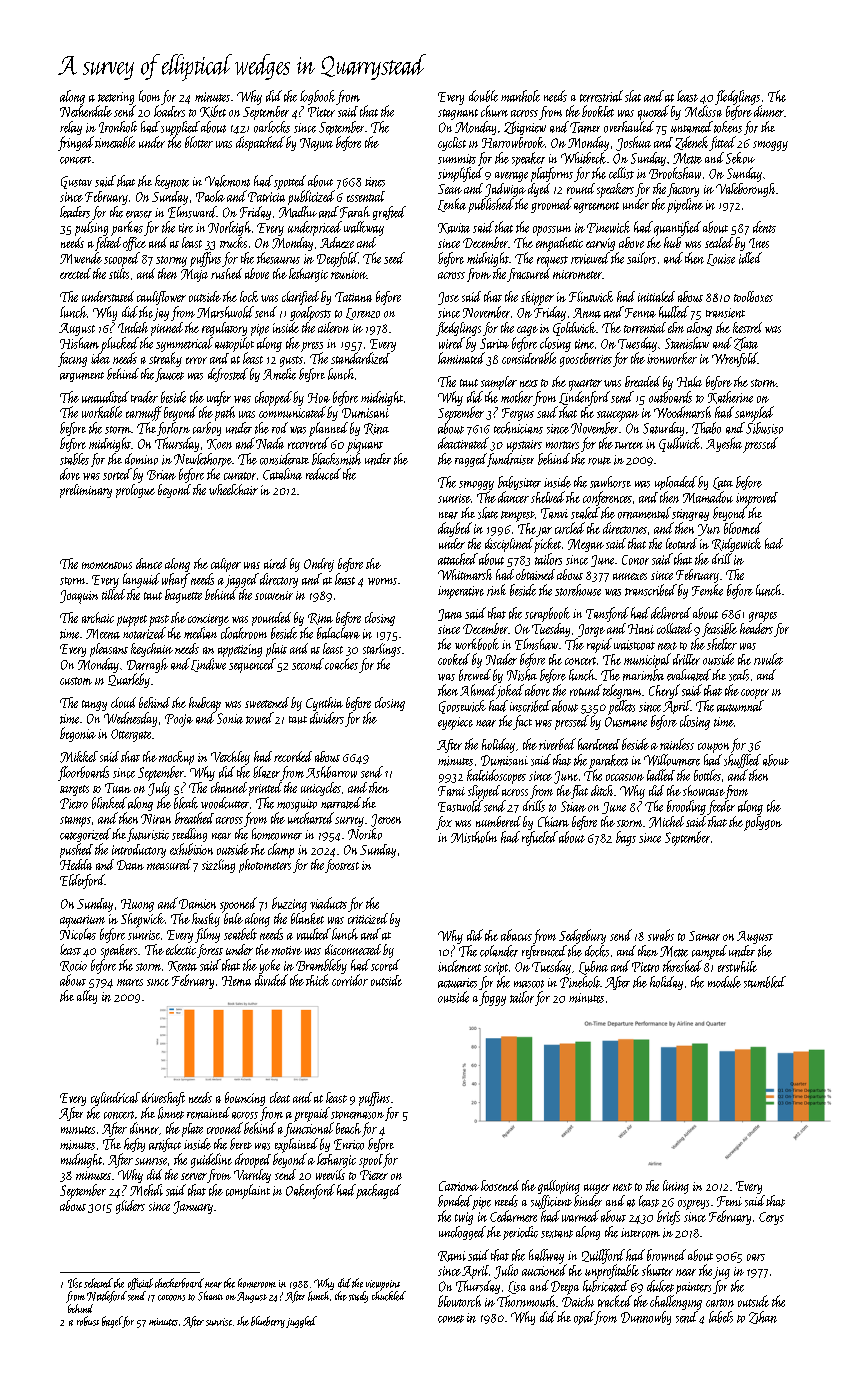  I want to click on stonemason, so click(357, 1115).
